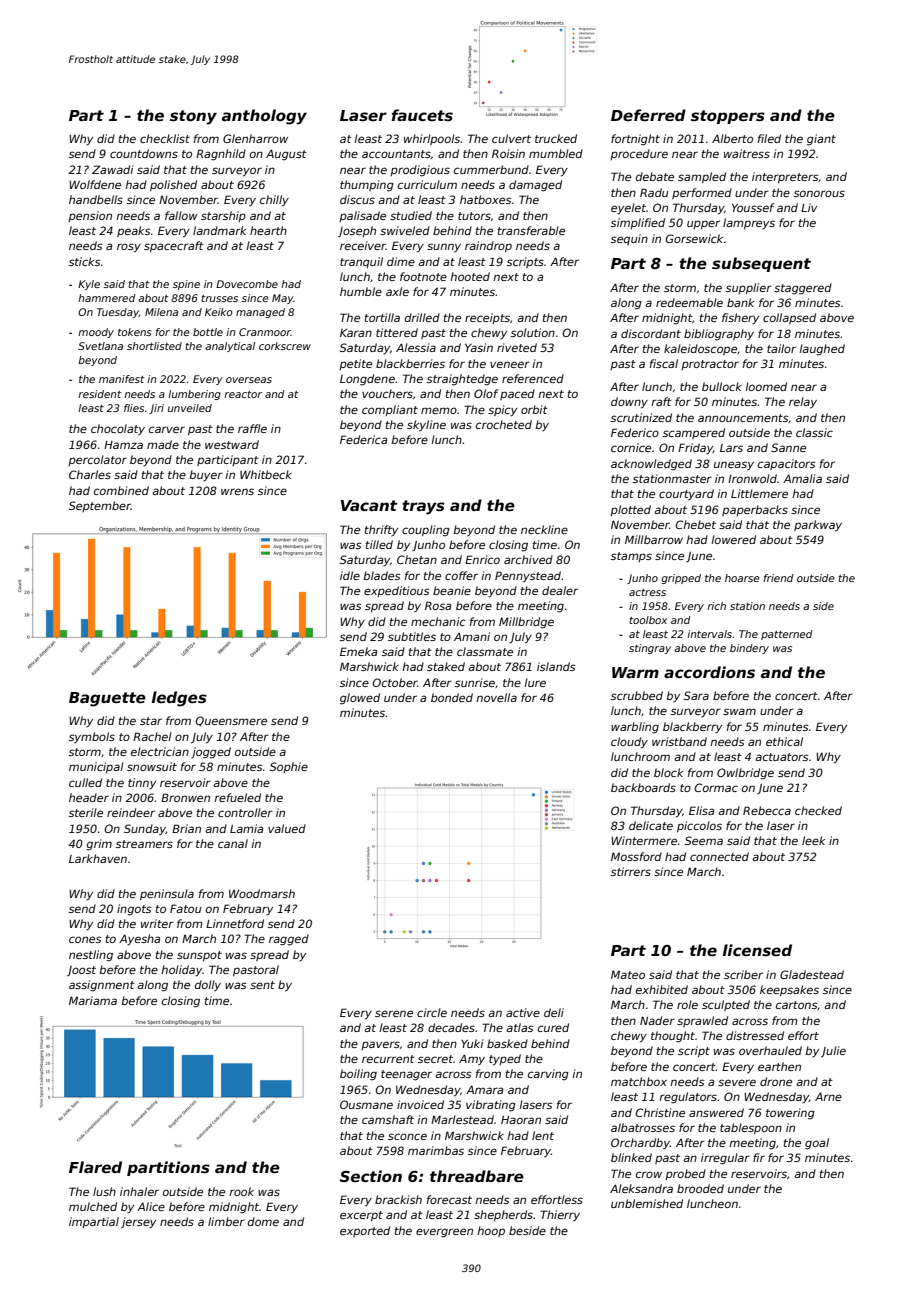 This screenshot has width=924, height=1308. I want to click on swam, so click(739, 711).
